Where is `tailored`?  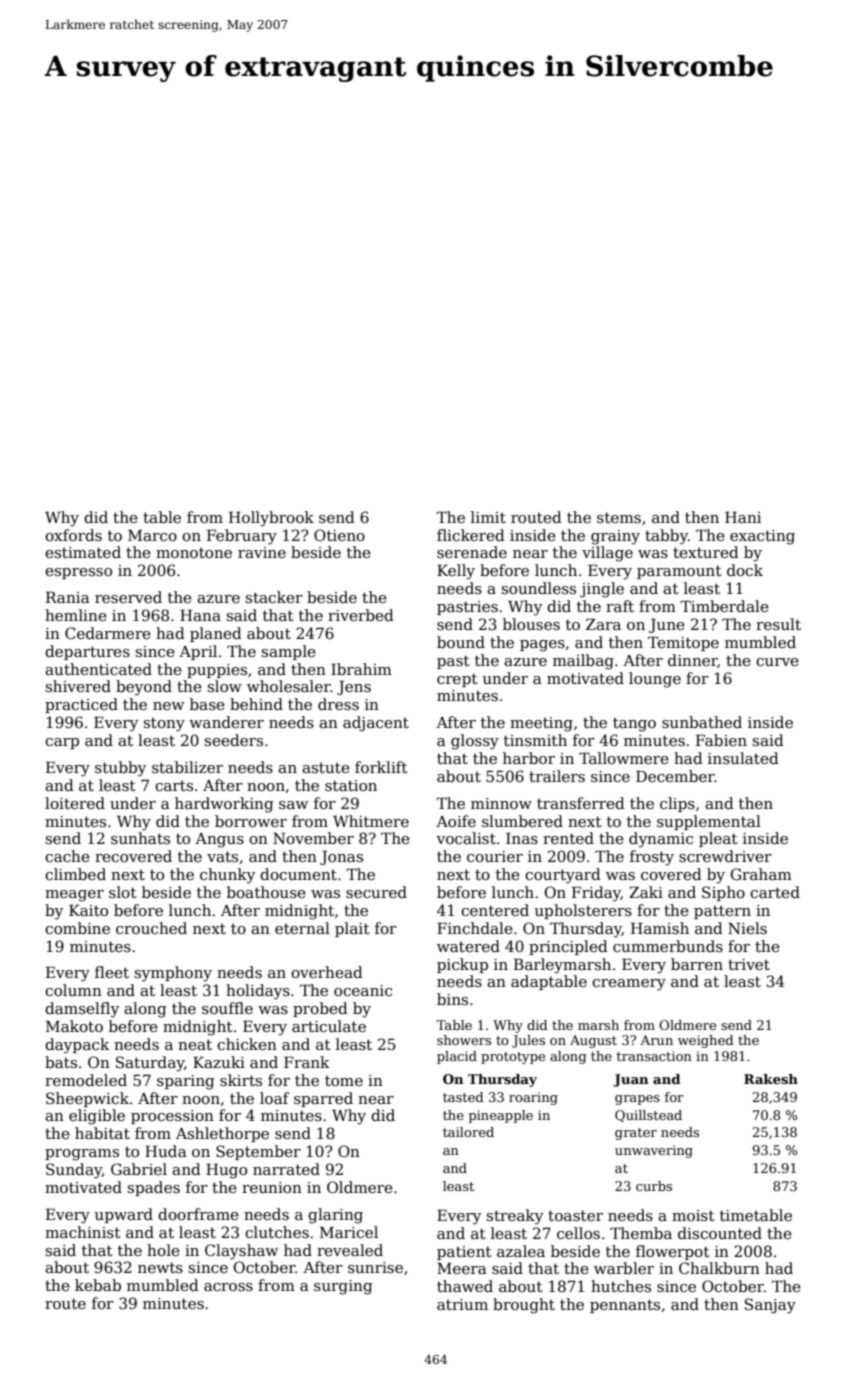
tailored is located at coordinates (468, 1132).
